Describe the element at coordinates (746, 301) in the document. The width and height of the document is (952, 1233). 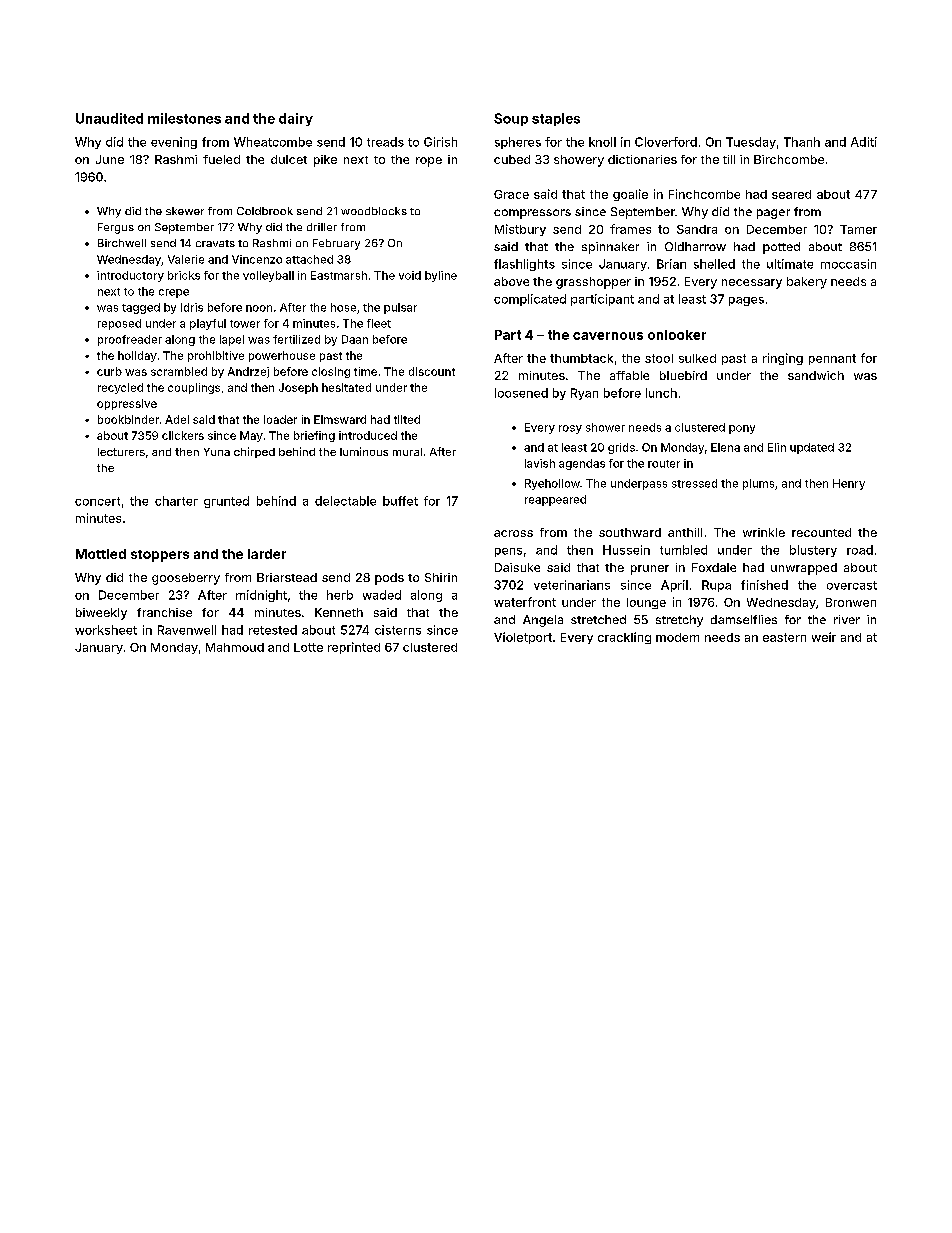
I see `pages` at that location.
